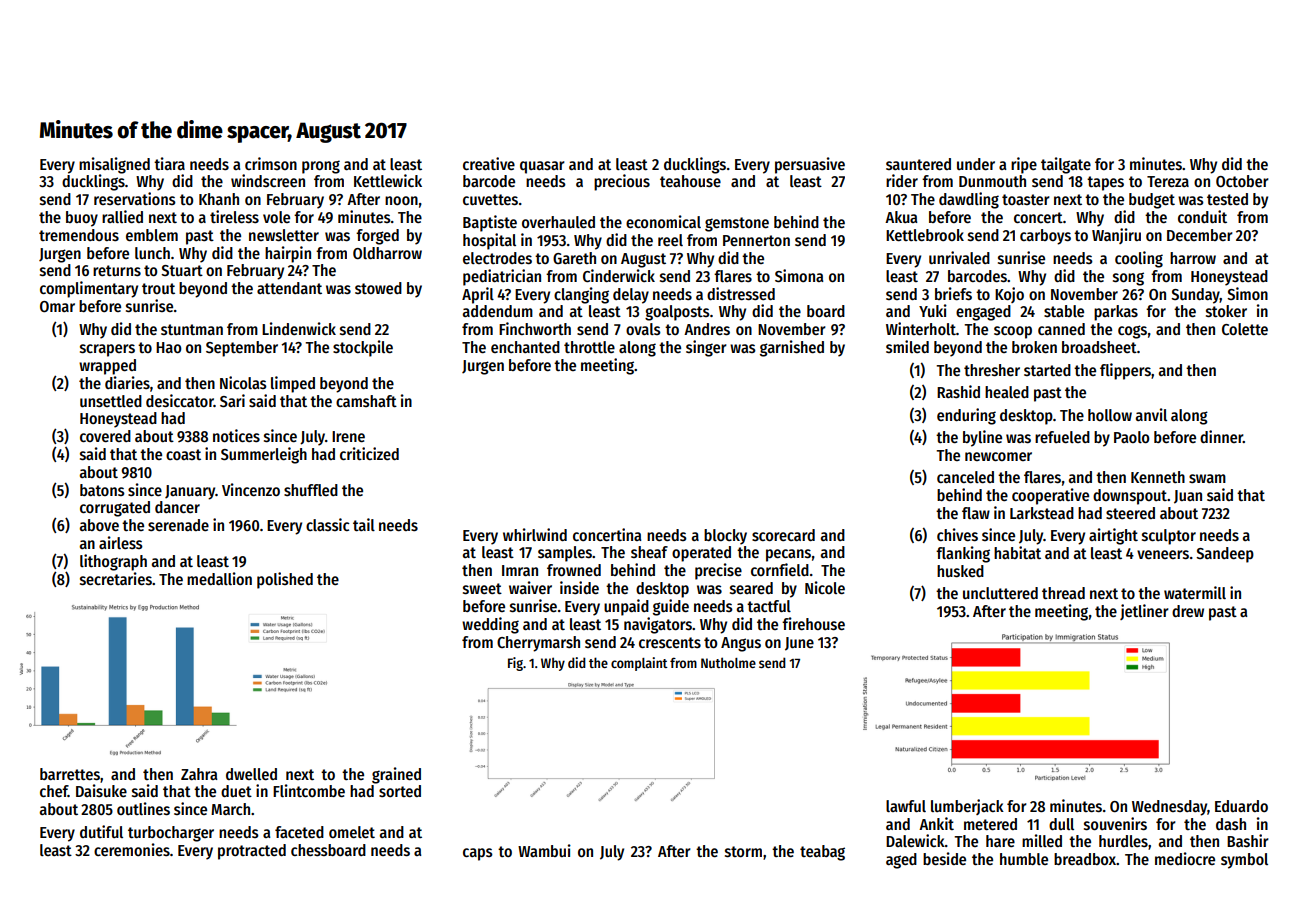  I want to click on unpaid, so click(626, 607).
